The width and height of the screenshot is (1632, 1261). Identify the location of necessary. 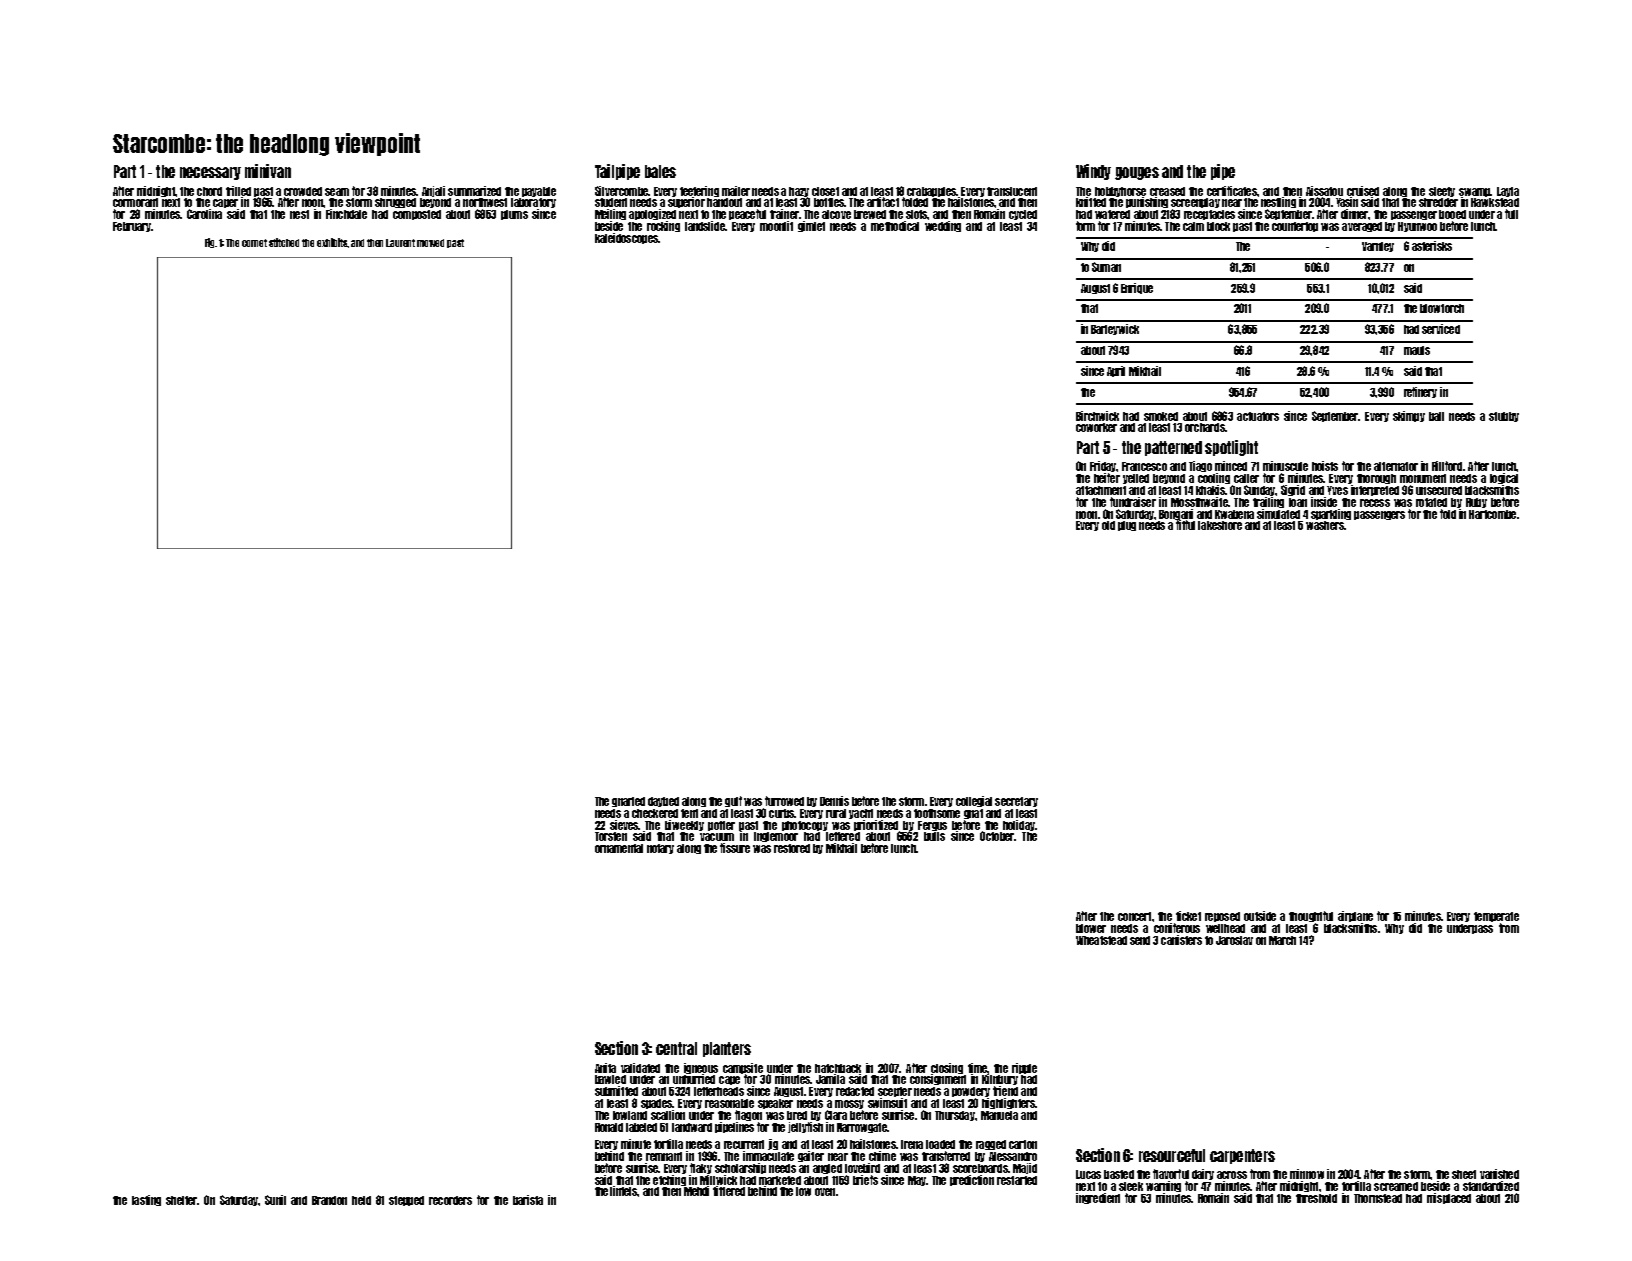
(210, 173).
